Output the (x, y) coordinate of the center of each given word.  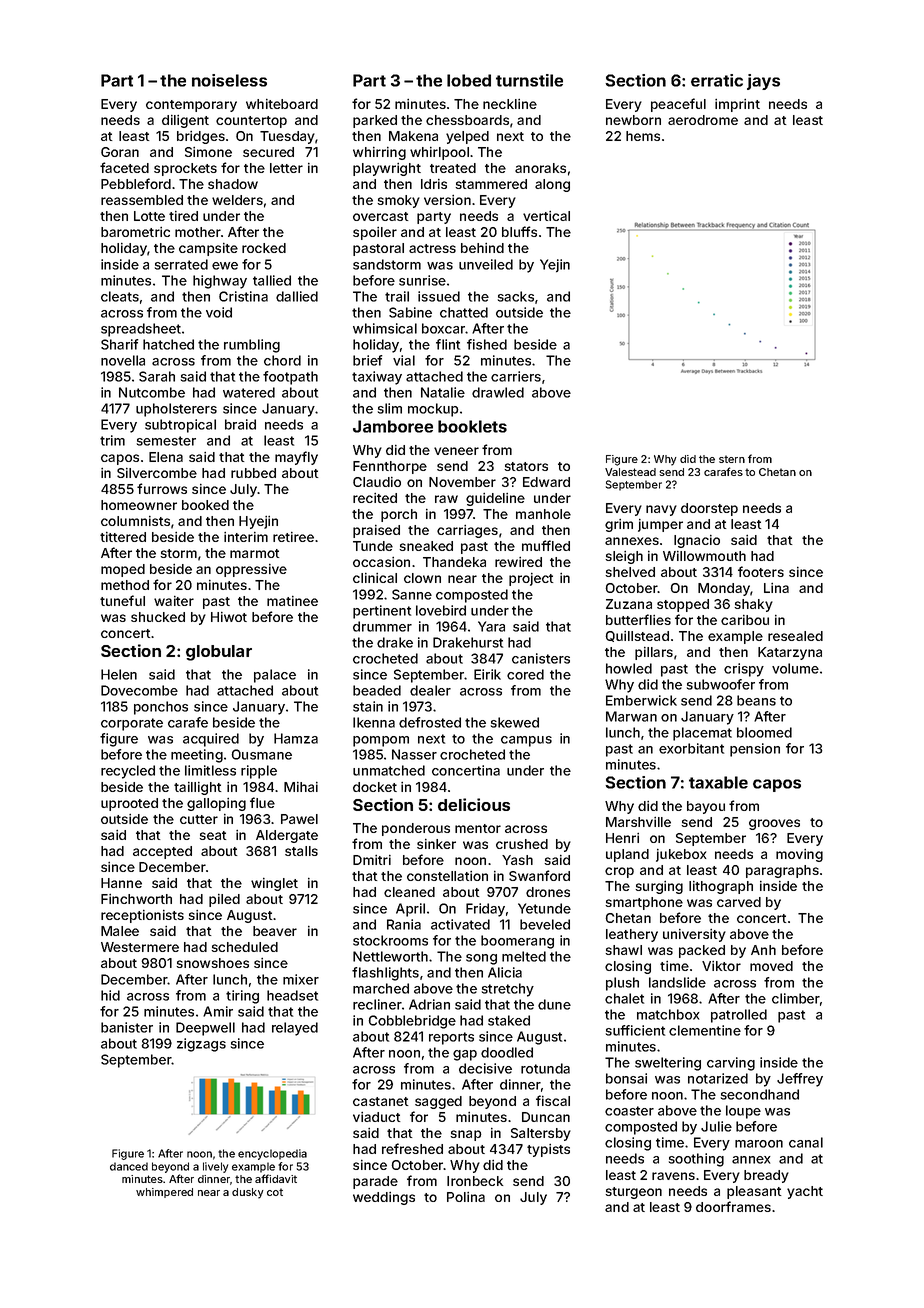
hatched (168, 344)
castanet (380, 1101)
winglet (274, 884)
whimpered (164, 1193)
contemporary (191, 106)
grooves (774, 824)
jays (763, 82)
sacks (516, 296)
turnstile (529, 80)
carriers (516, 376)
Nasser (414, 754)
